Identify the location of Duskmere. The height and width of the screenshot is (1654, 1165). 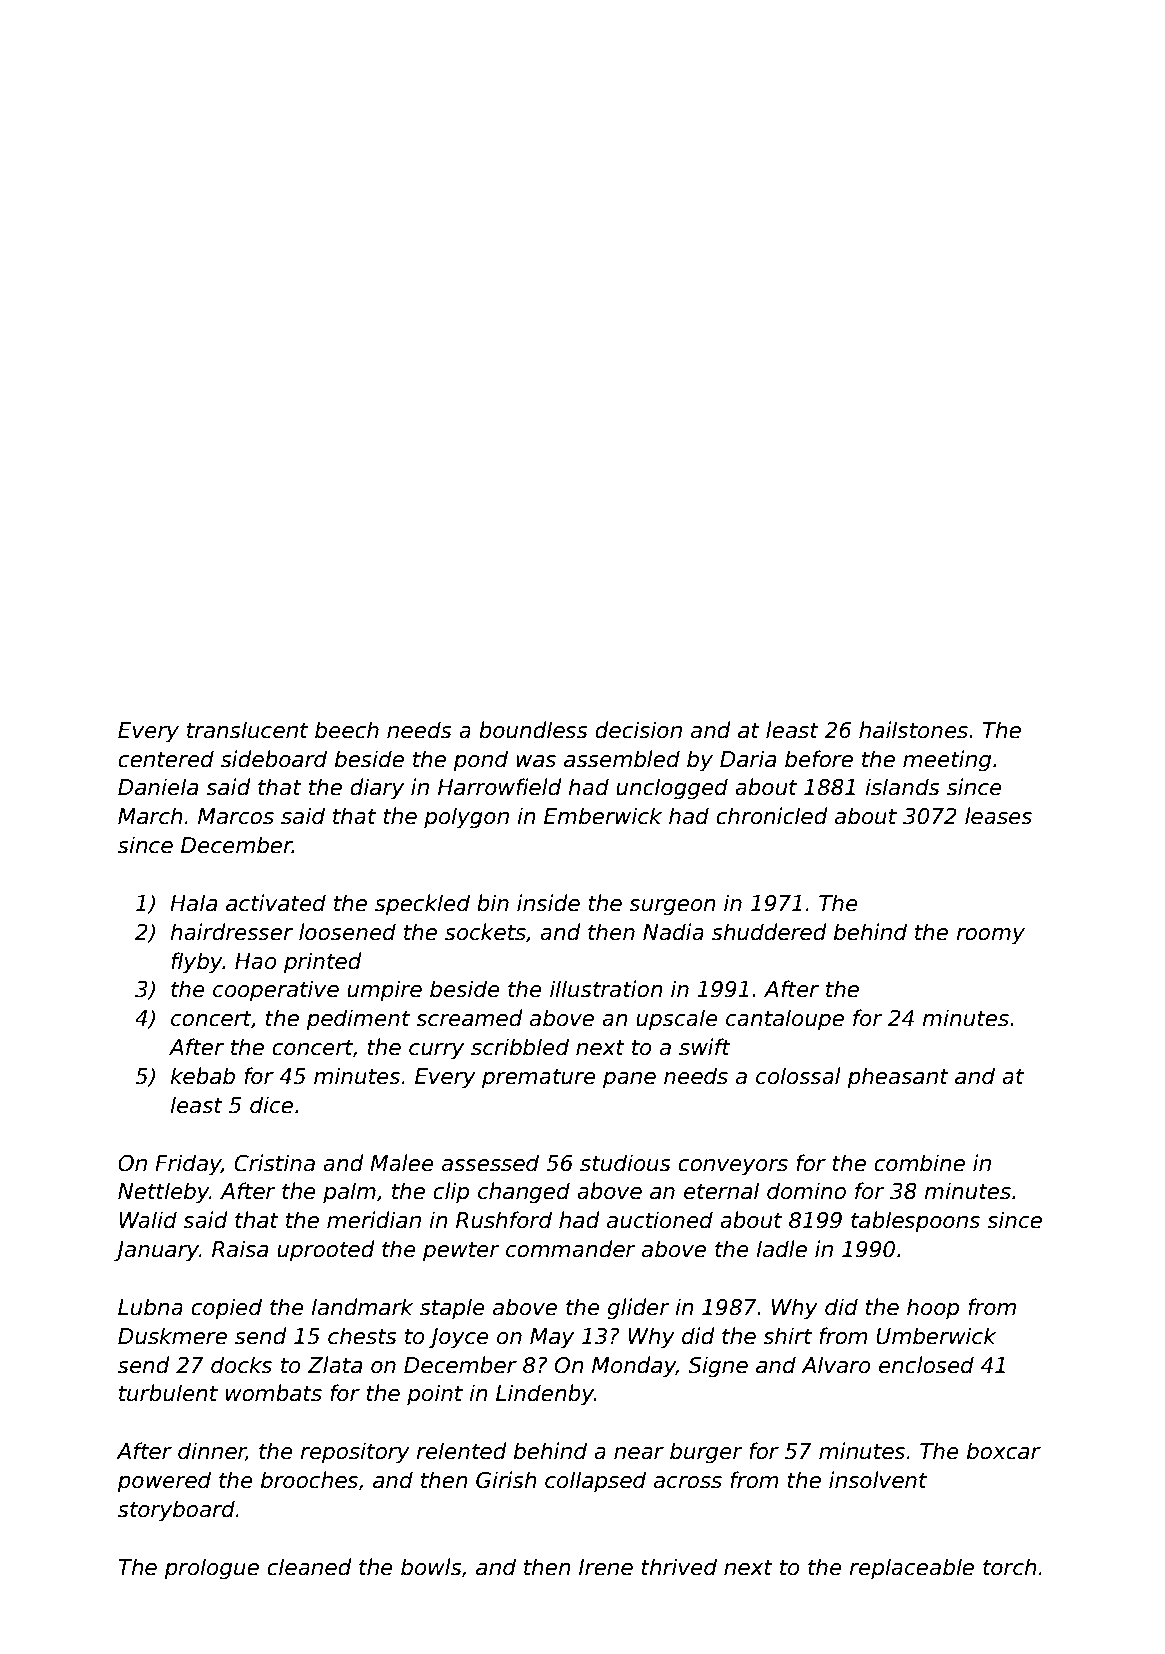
(172, 1336).
